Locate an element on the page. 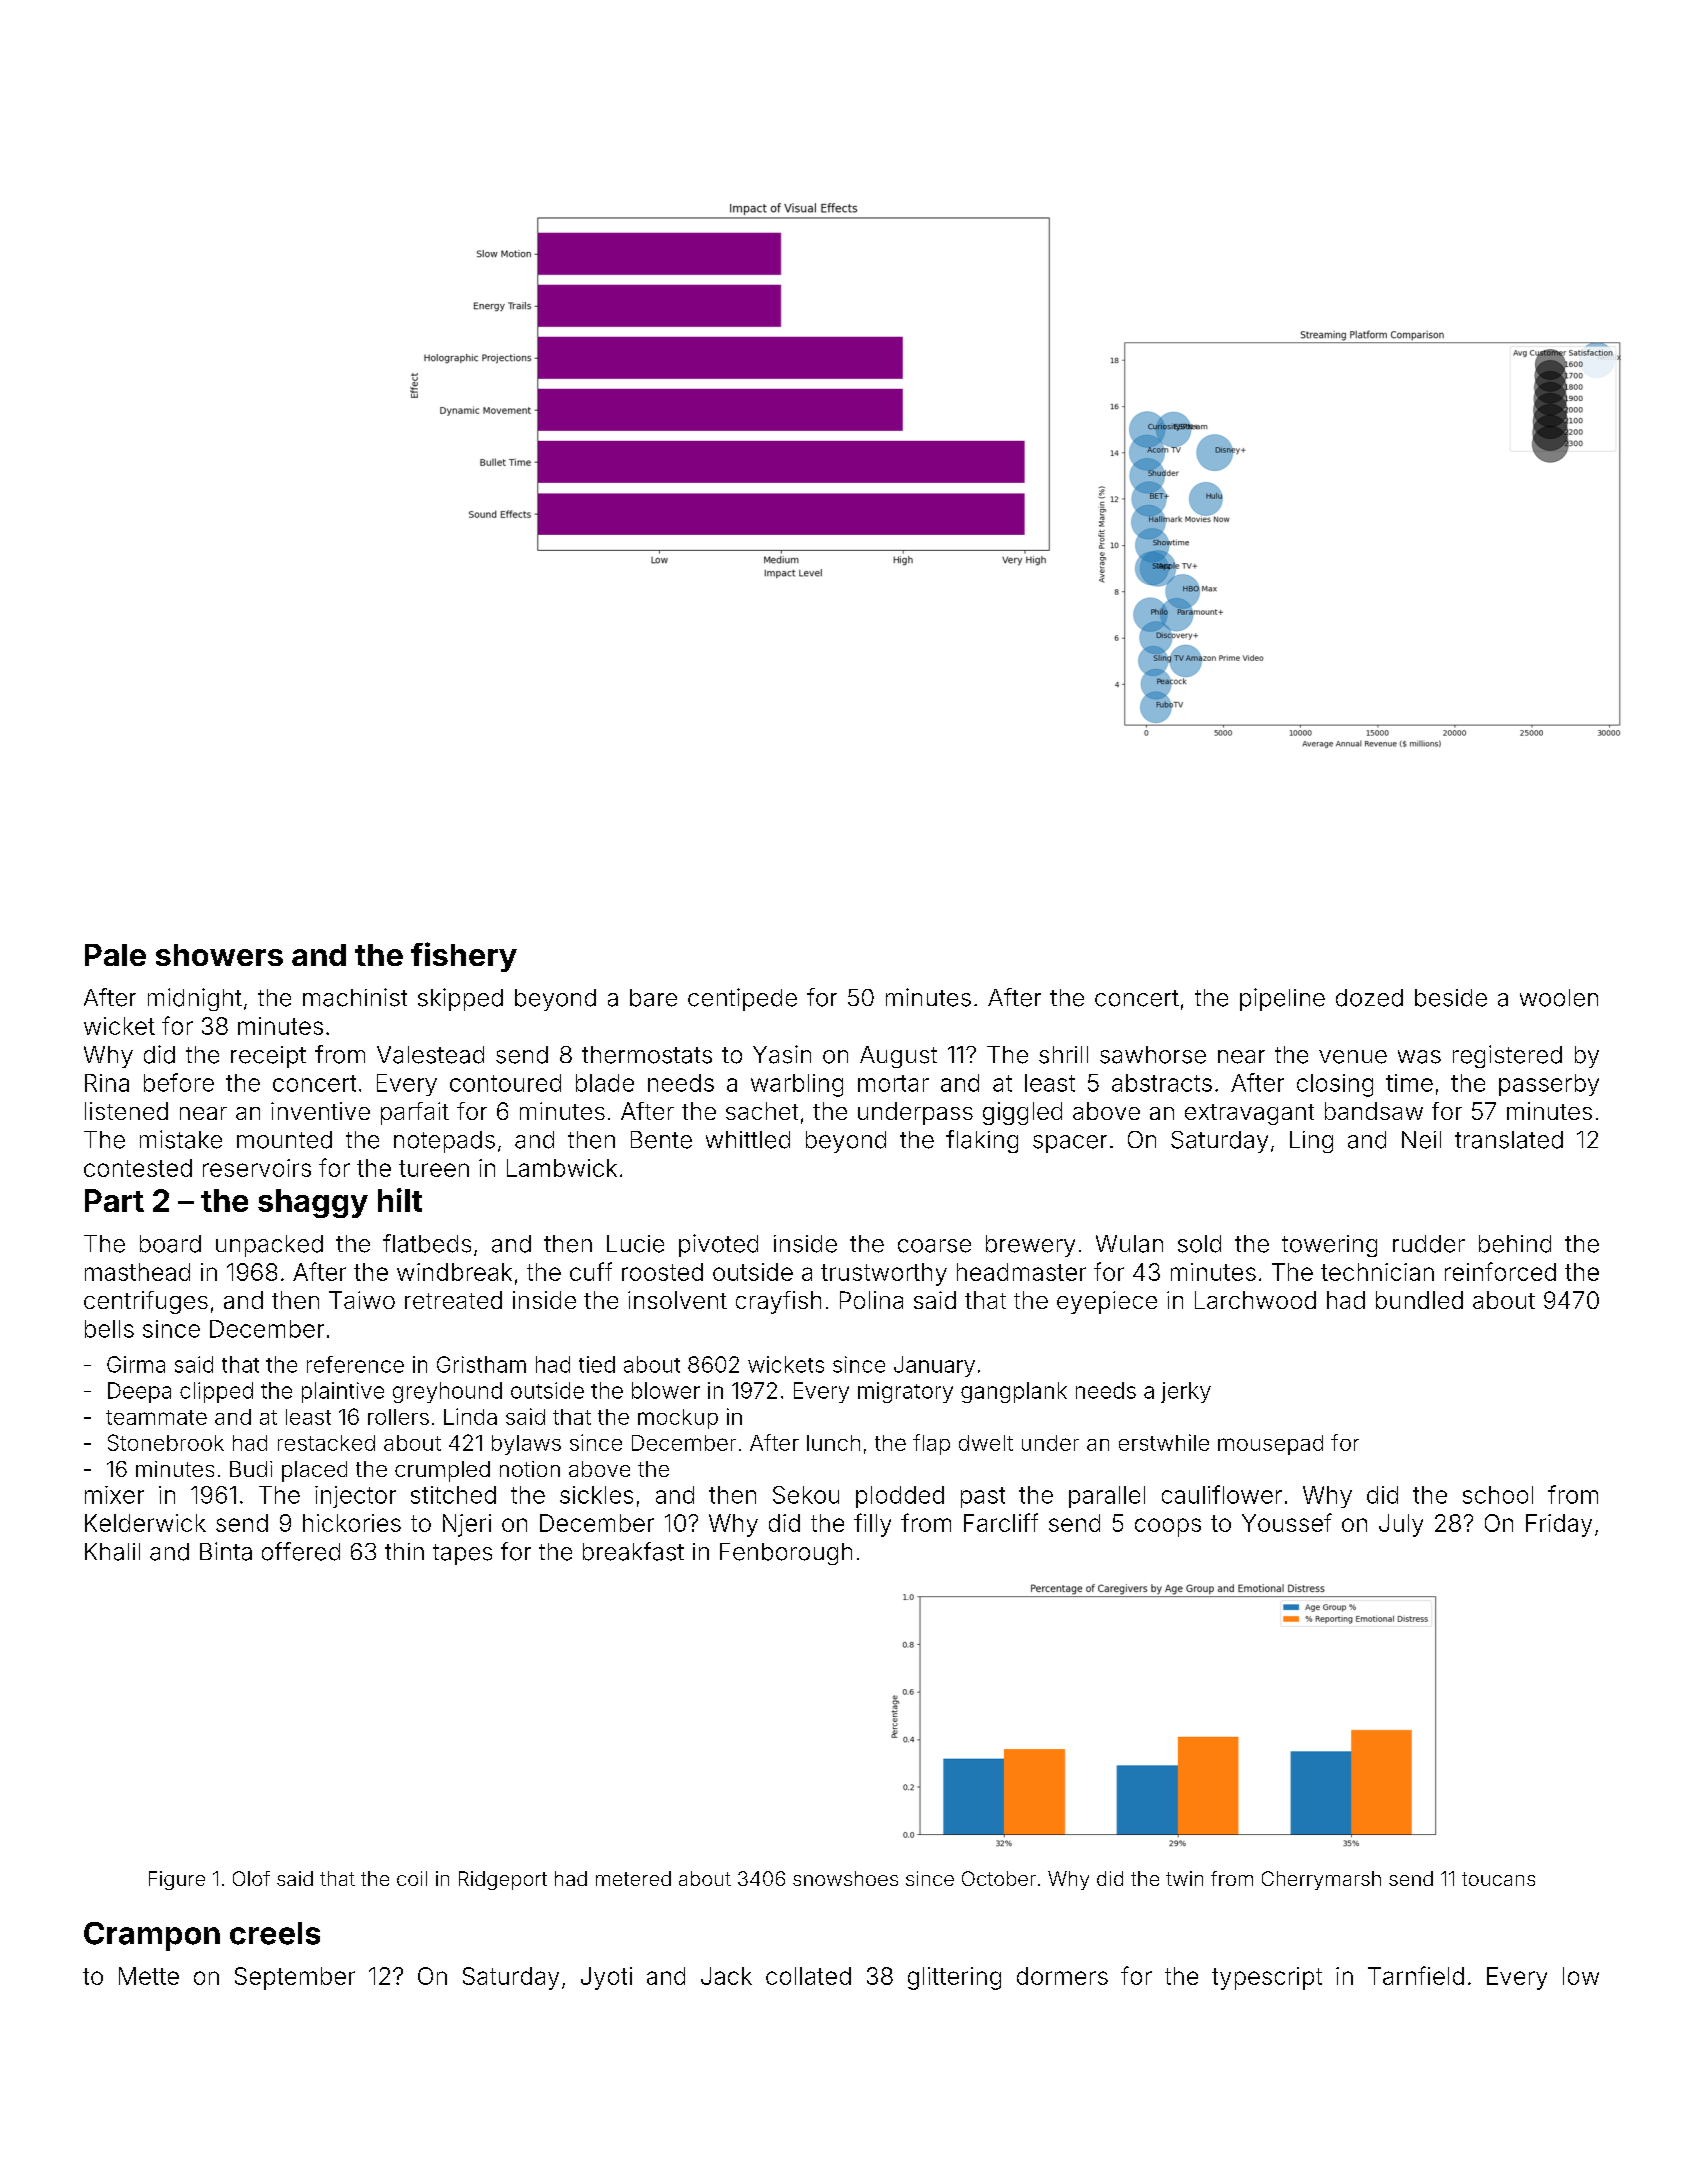 The image size is (1683, 2178). shrill is located at coordinates (1063, 1055).
